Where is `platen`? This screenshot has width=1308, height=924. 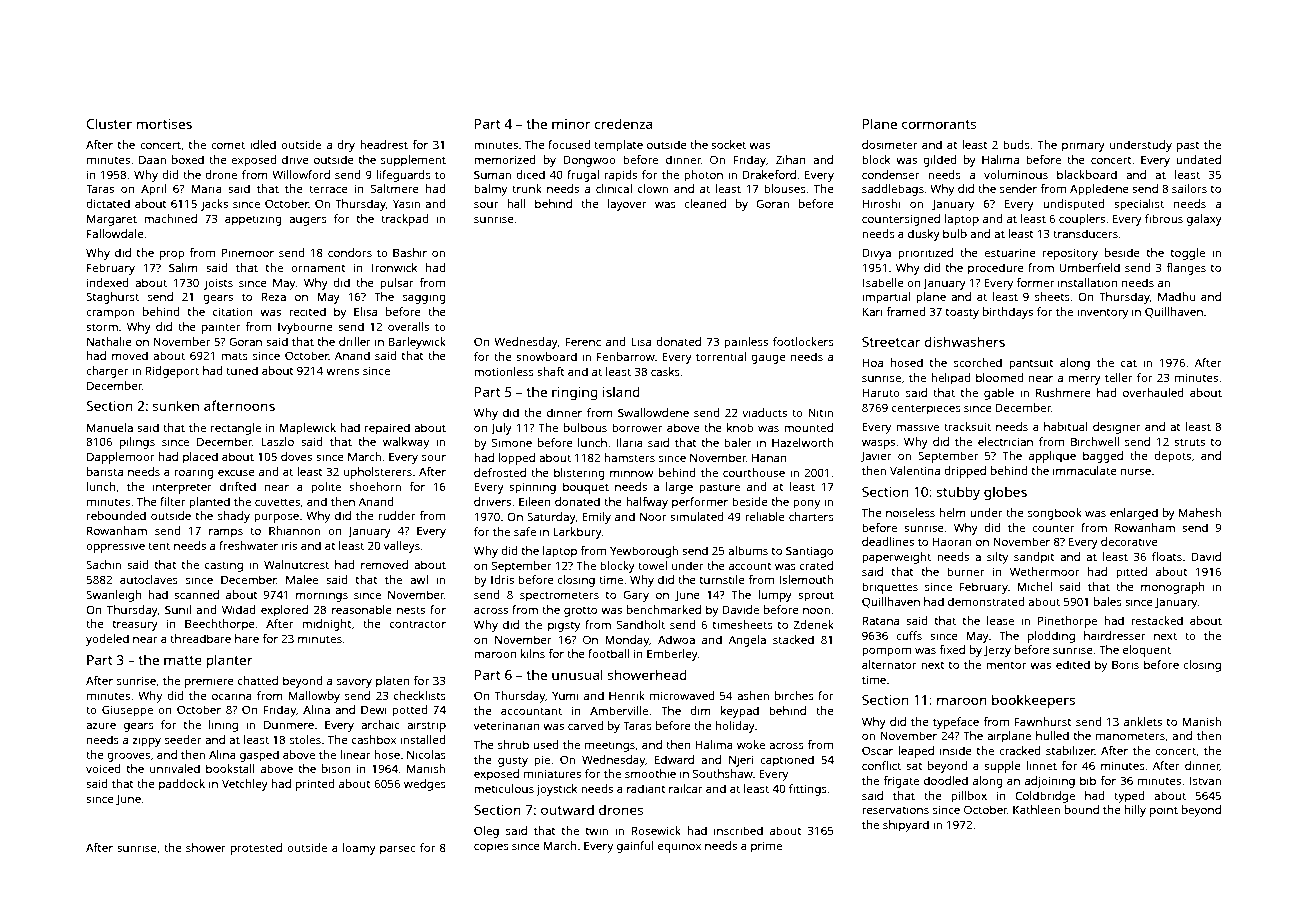
platen is located at coordinates (393, 682).
